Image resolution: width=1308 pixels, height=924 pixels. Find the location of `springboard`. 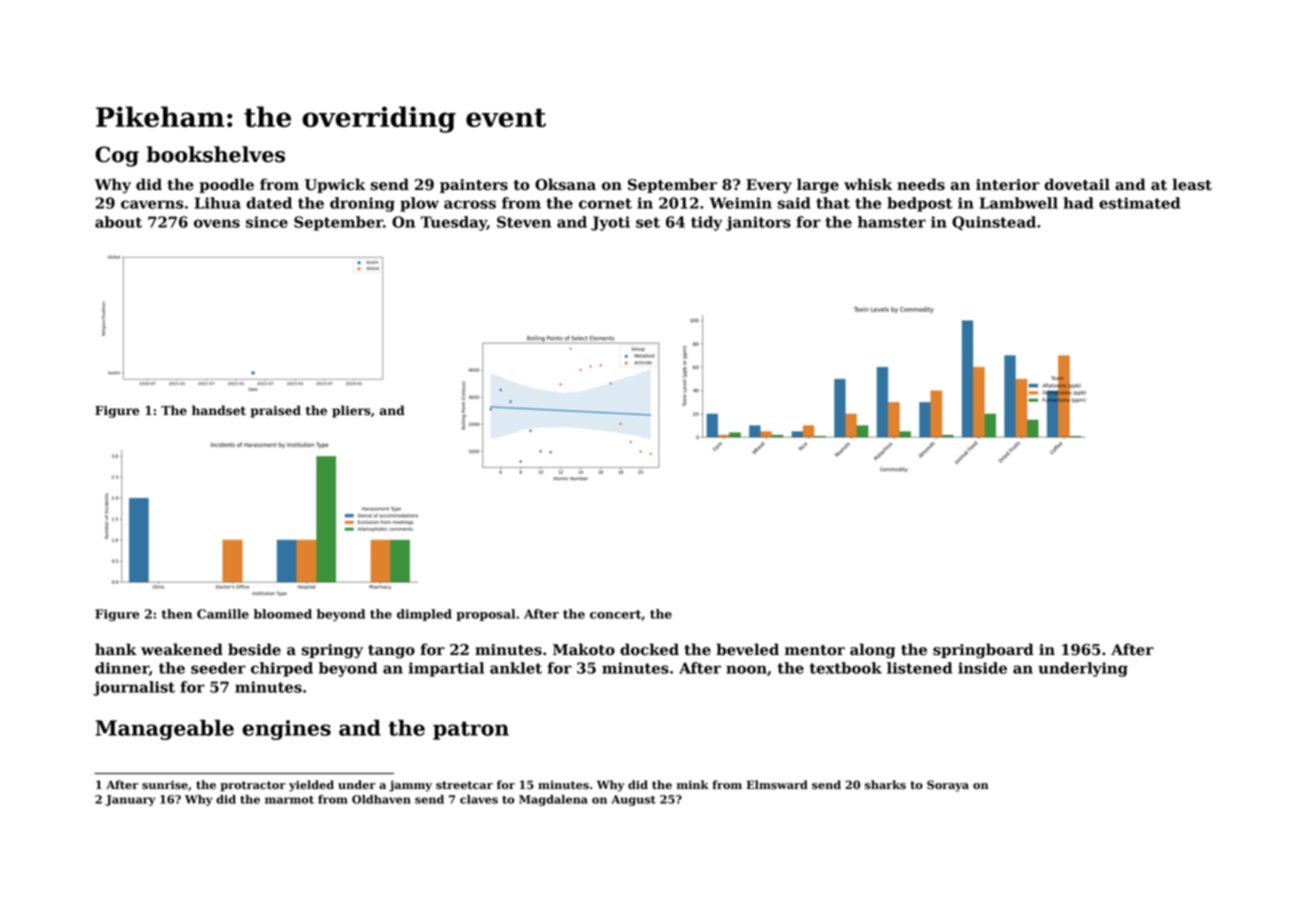

springboard is located at coordinates (983, 651).
